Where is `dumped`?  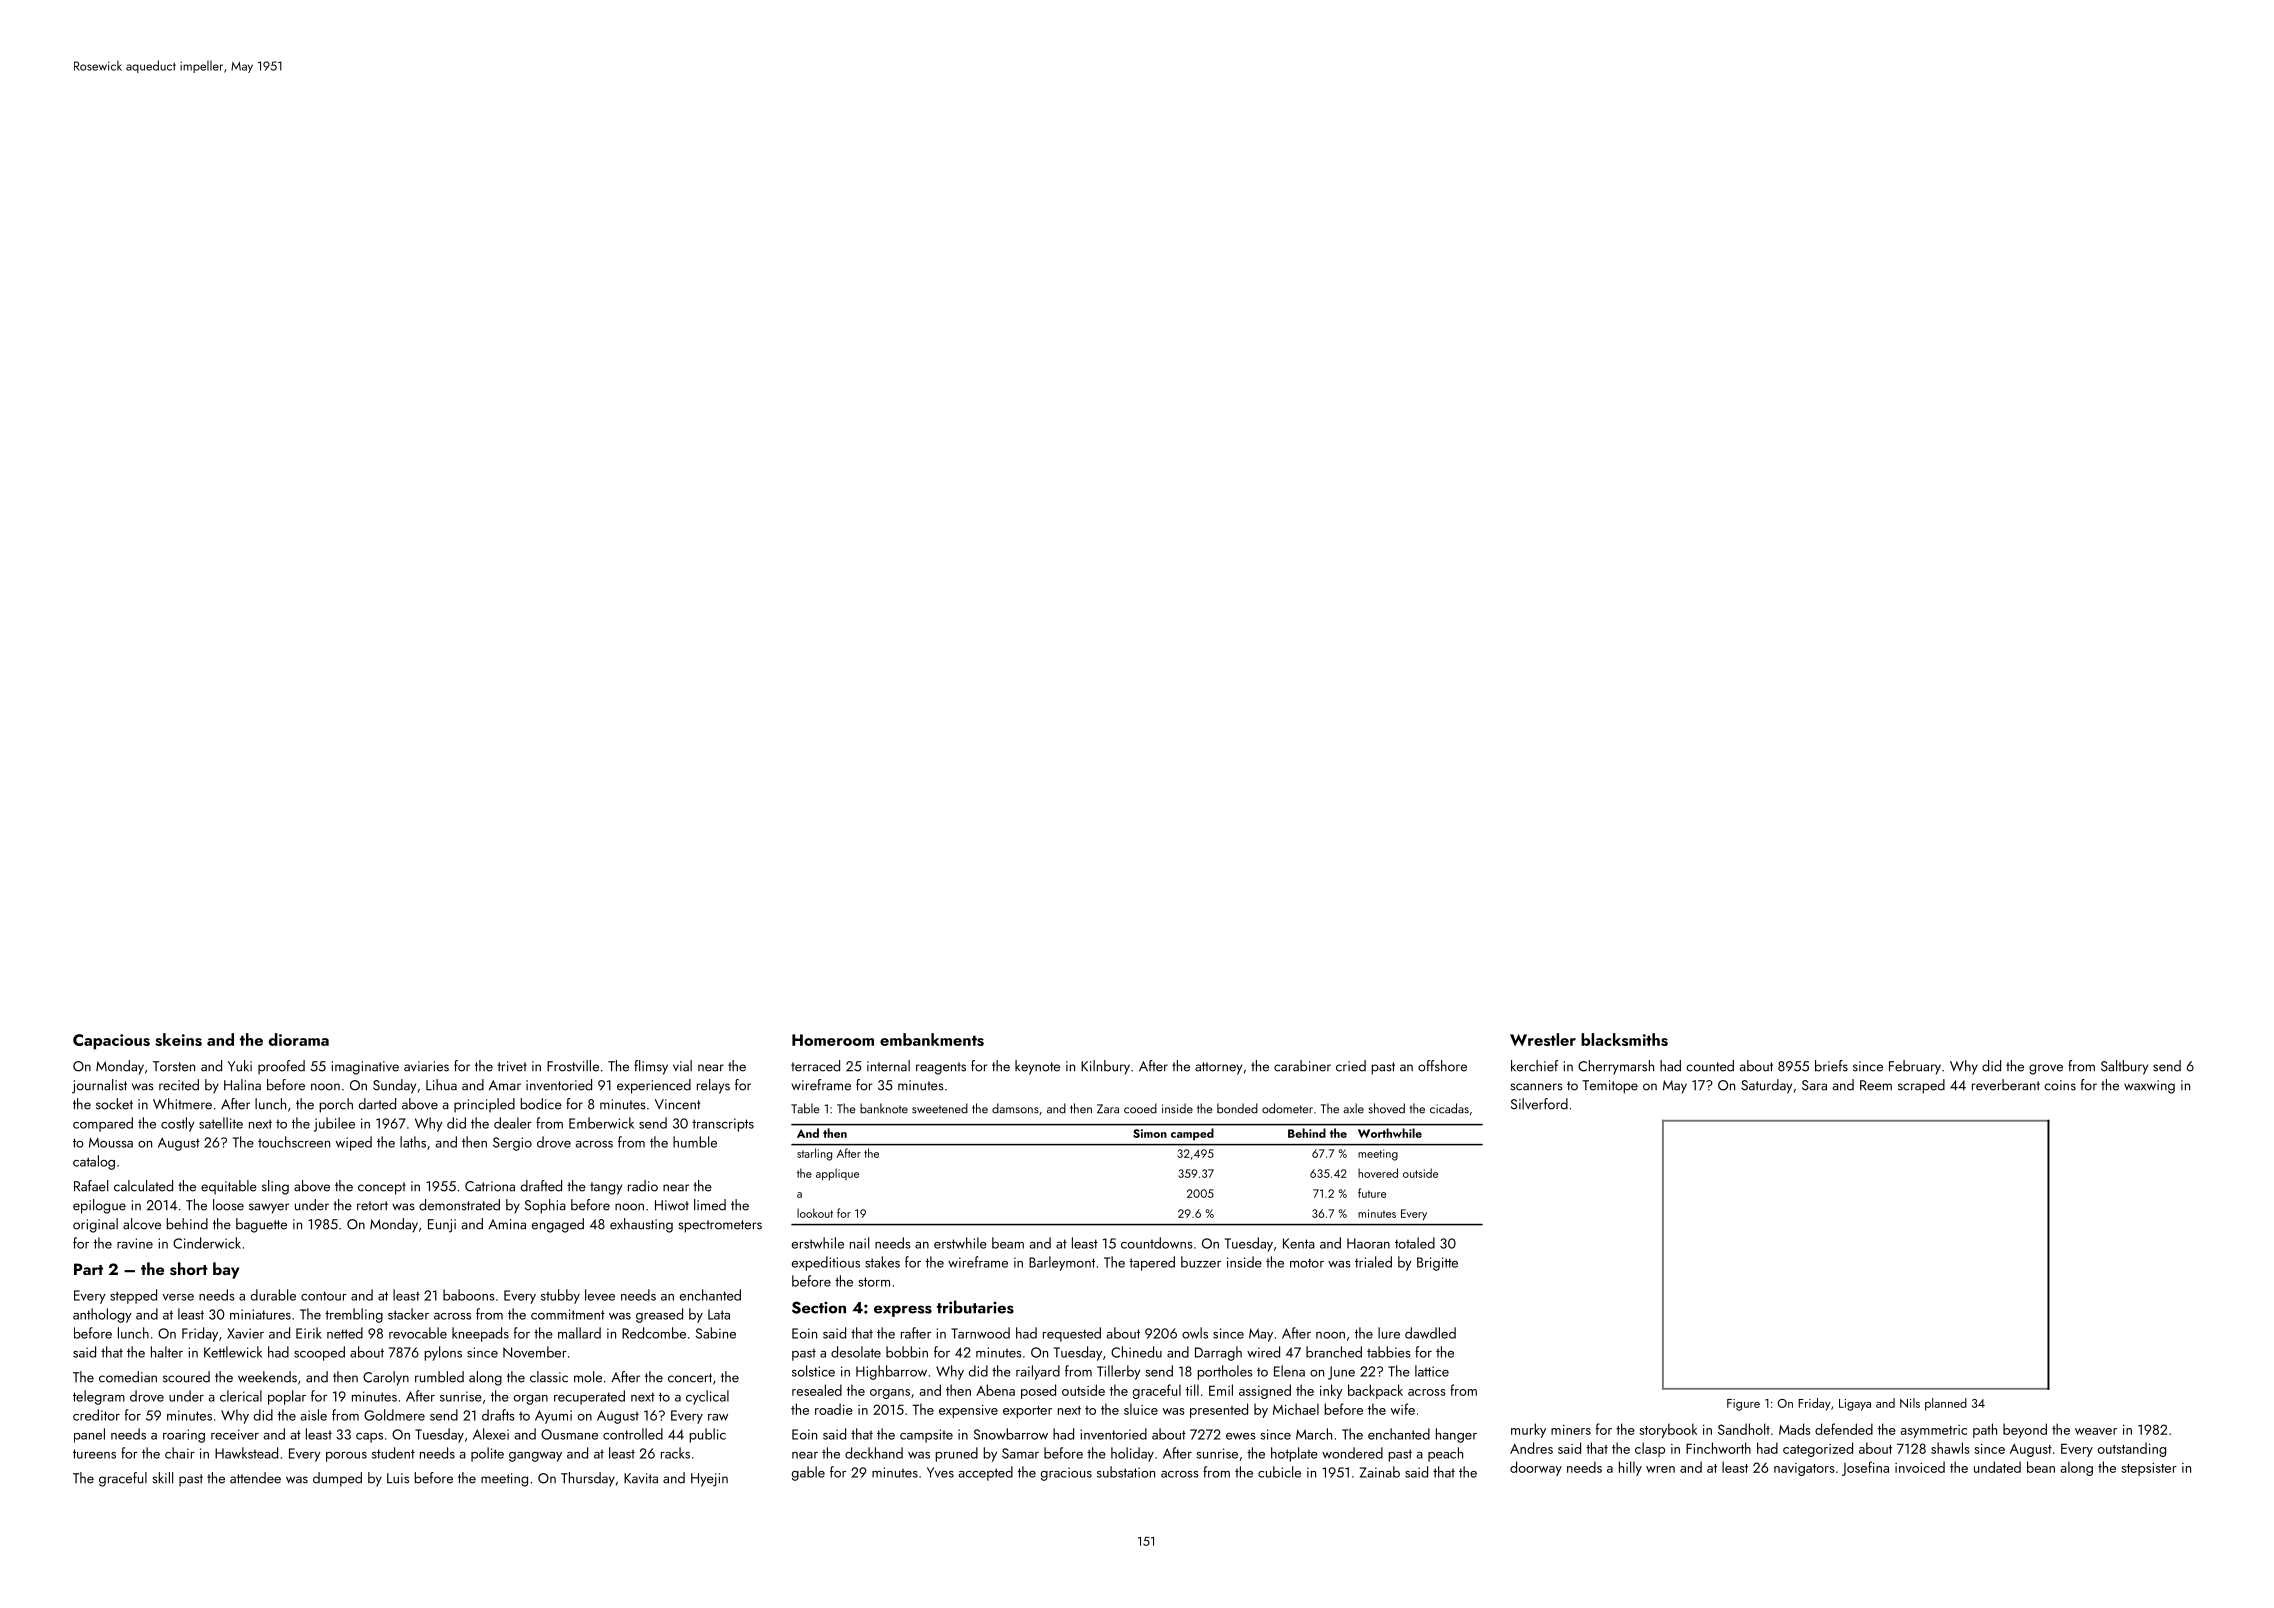
dumped is located at coordinates (337, 1479).
